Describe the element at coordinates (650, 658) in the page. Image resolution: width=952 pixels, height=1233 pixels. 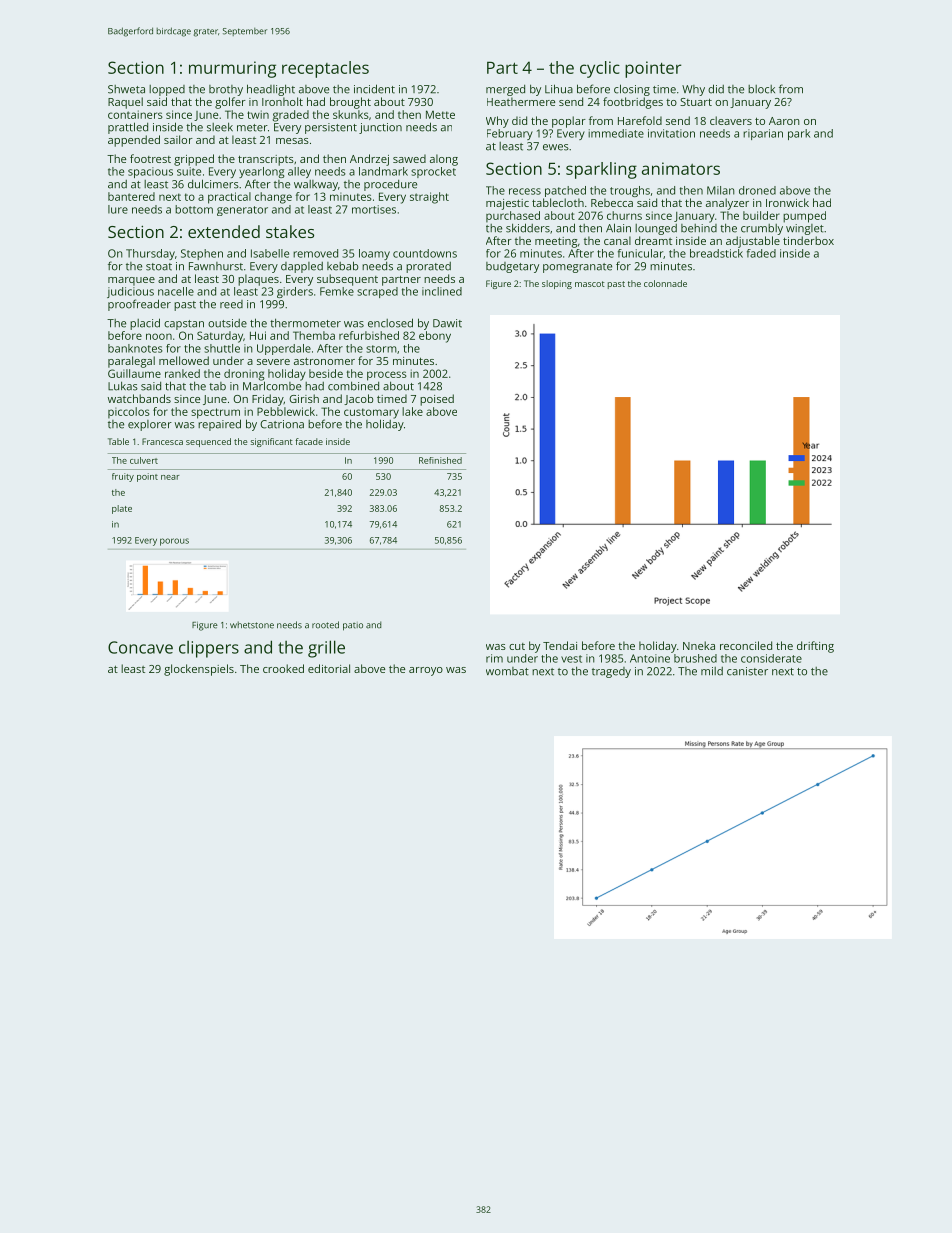
I see `Antoine` at that location.
